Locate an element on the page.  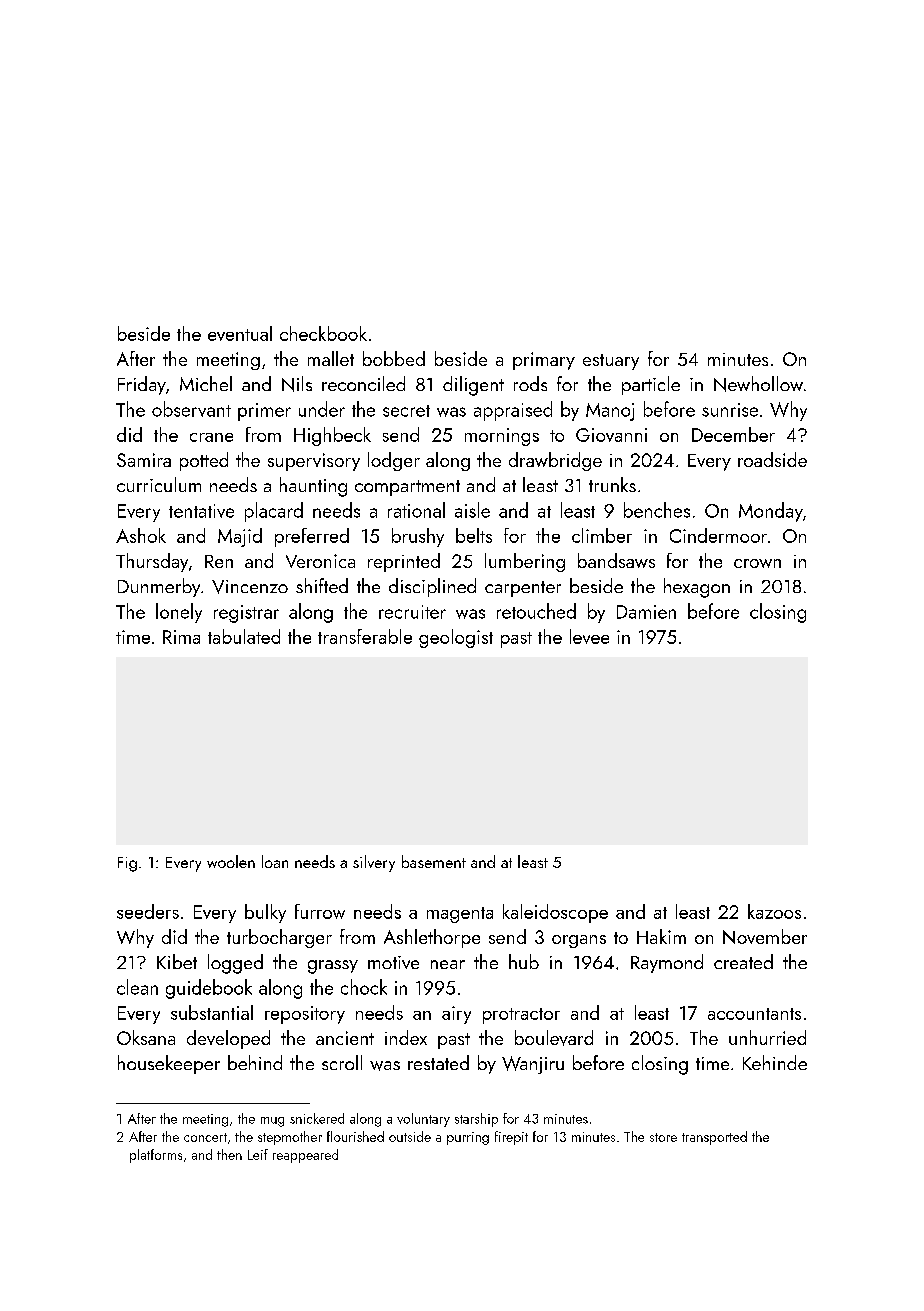
checkbook is located at coordinates (323, 333).
